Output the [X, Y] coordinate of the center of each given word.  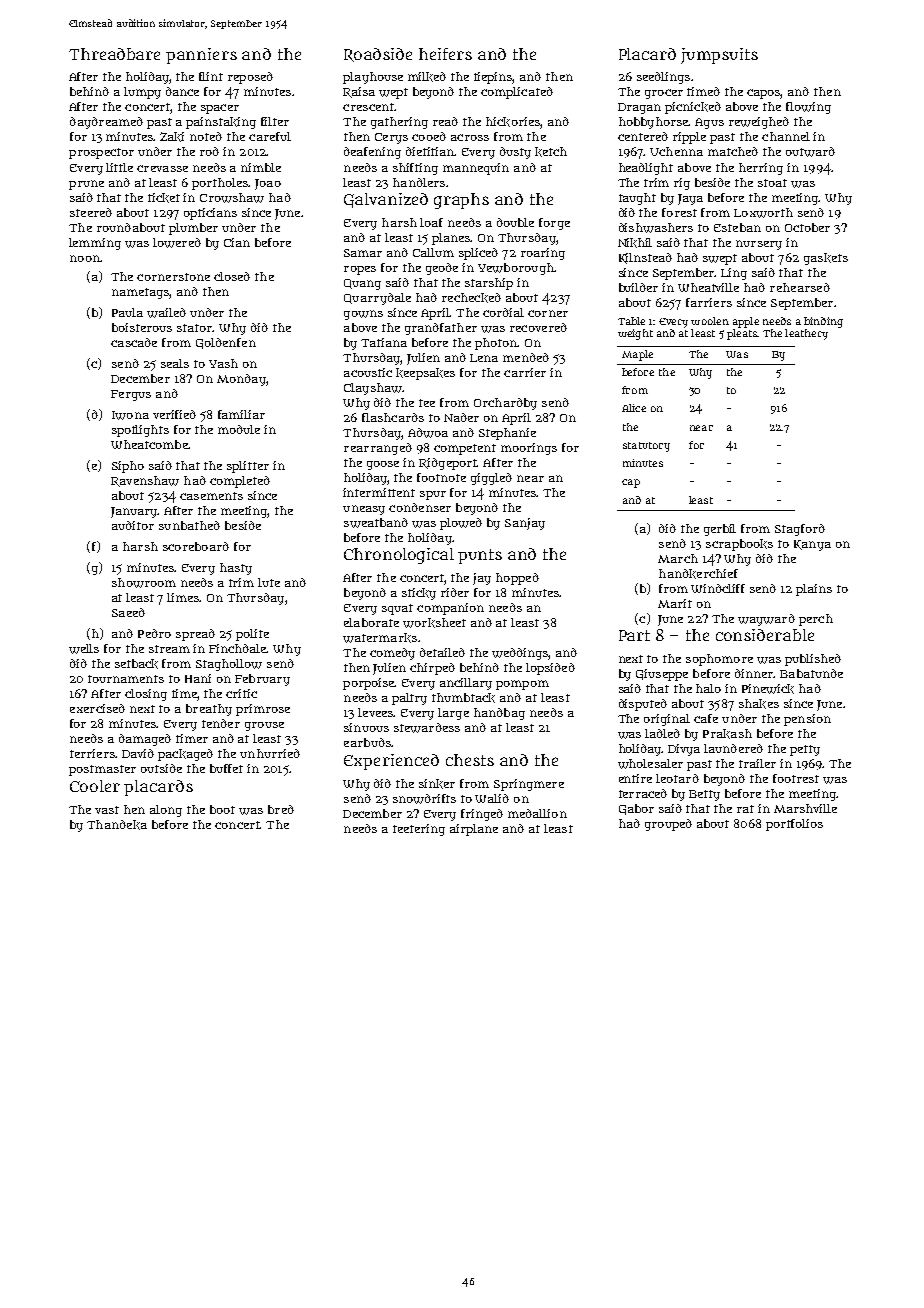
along [166, 811]
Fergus [131, 395]
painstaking [221, 123]
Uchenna [676, 151]
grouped [668, 825]
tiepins [493, 78]
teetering [419, 830]
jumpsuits [719, 56]
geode [442, 269]
